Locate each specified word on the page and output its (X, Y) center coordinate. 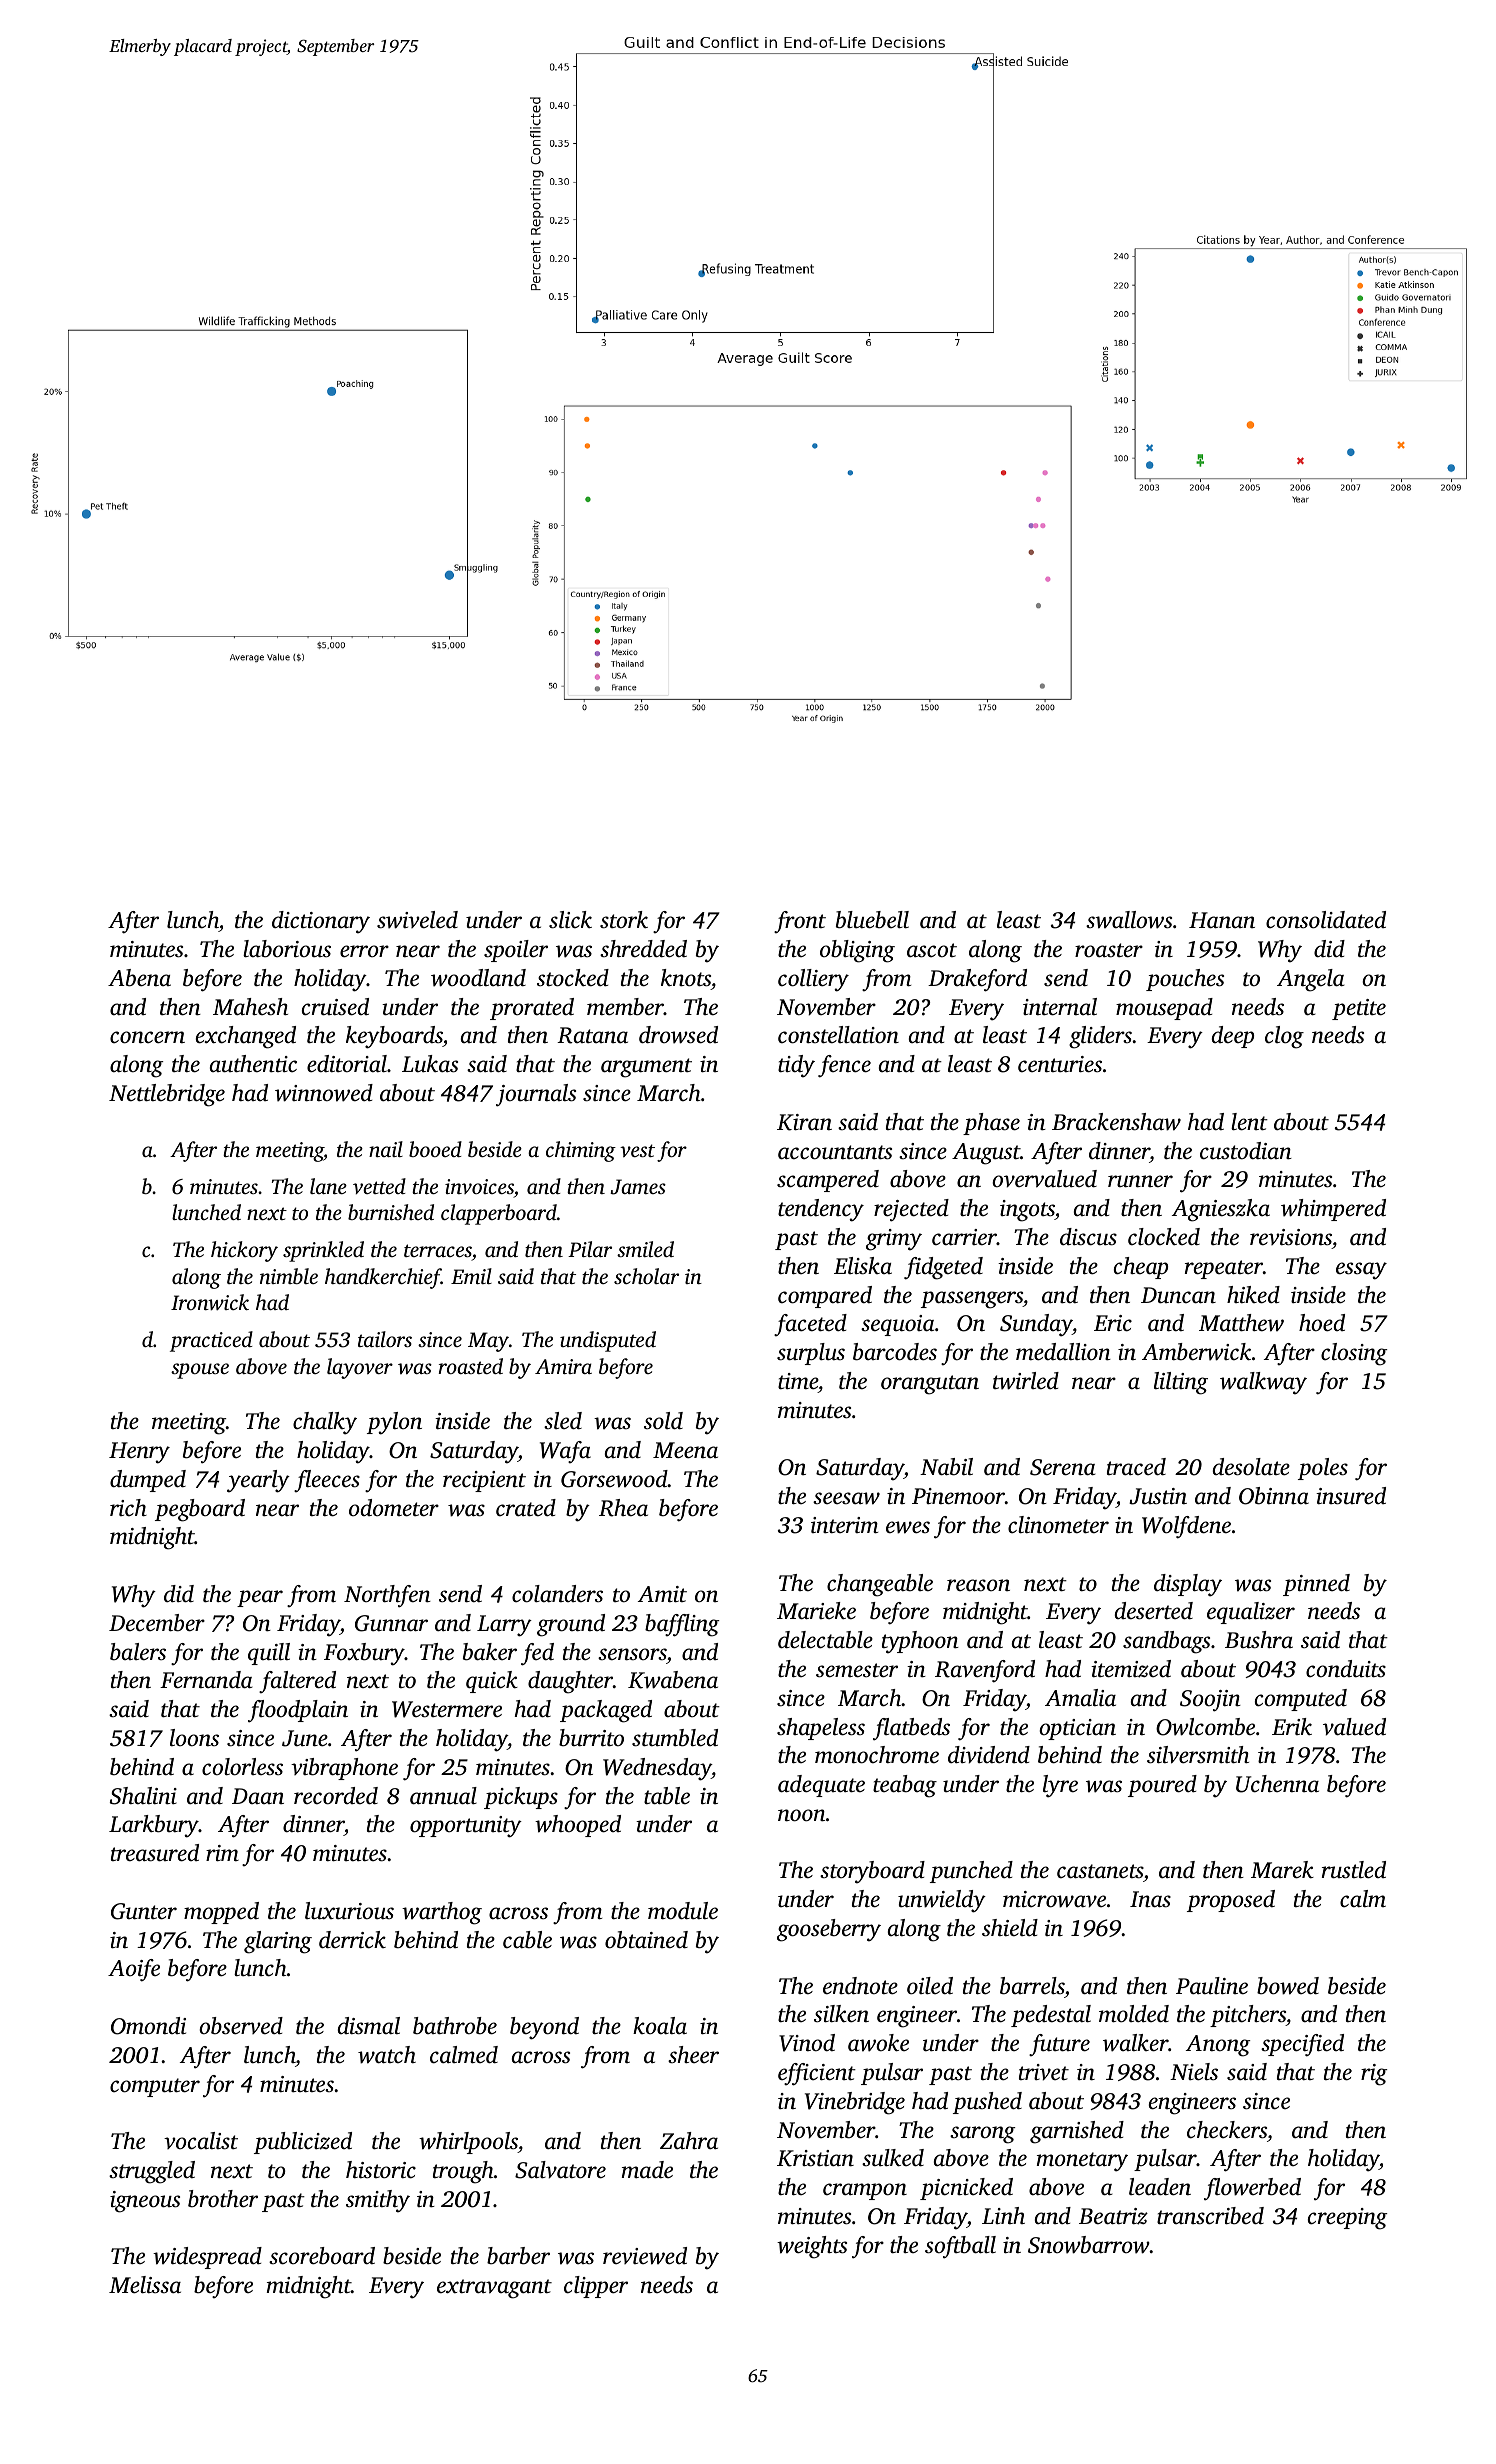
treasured (155, 1853)
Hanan (1222, 920)
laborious (287, 949)
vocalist (201, 2141)
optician (1077, 1729)
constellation (838, 1035)
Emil (471, 1276)
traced (1136, 1466)
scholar (646, 1276)
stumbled (675, 1738)
